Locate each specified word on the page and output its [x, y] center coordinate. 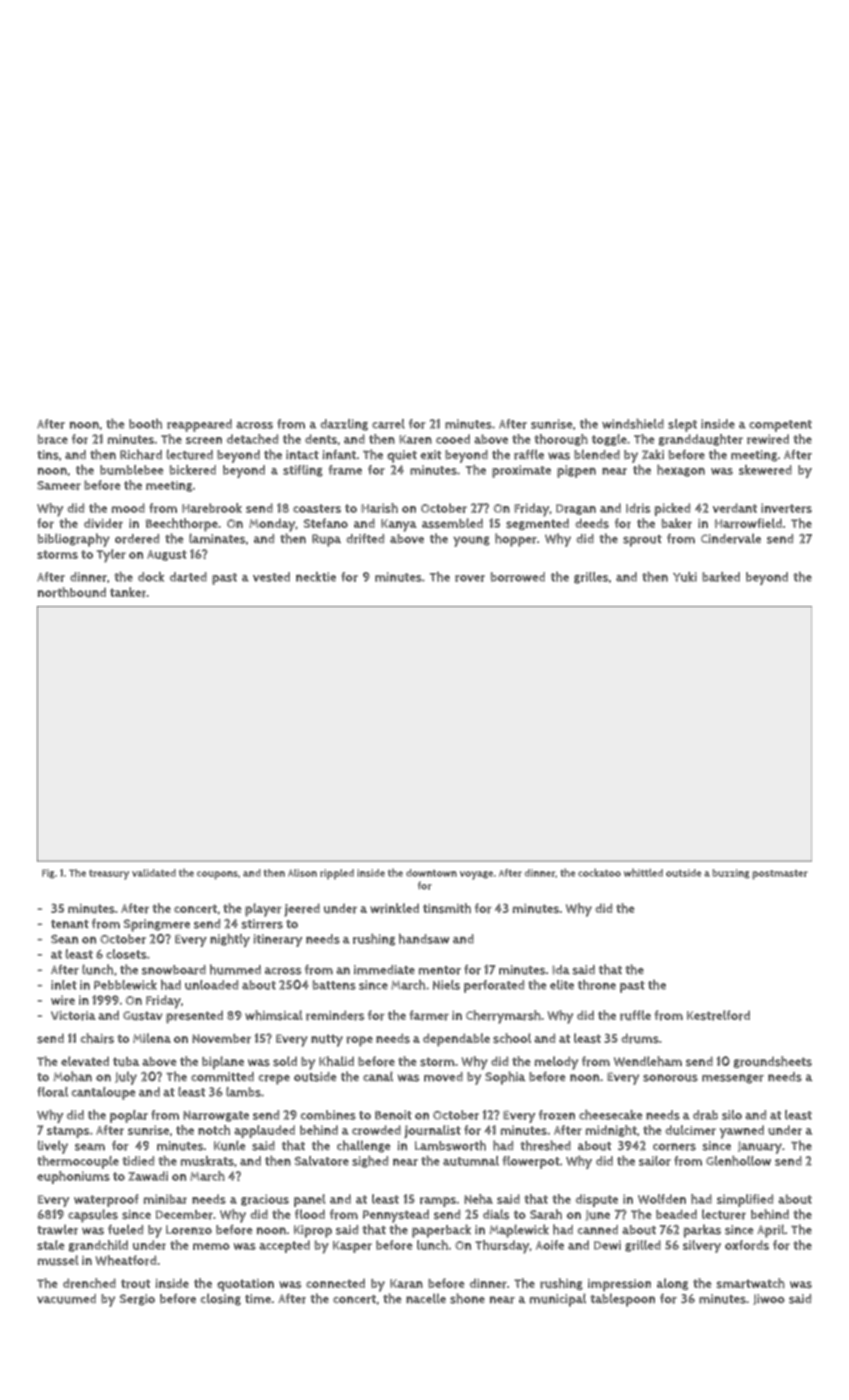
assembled [452, 523]
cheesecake [611, 1115]
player [263, 910]
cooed [453, 439]
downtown [431, 873]
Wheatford [125, 1260]
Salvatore [322, 1161]
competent [780, 426]
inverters [786, 508]
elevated [85, 1061]
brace [52, 439]
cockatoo [599, 872]
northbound [72, 592]
